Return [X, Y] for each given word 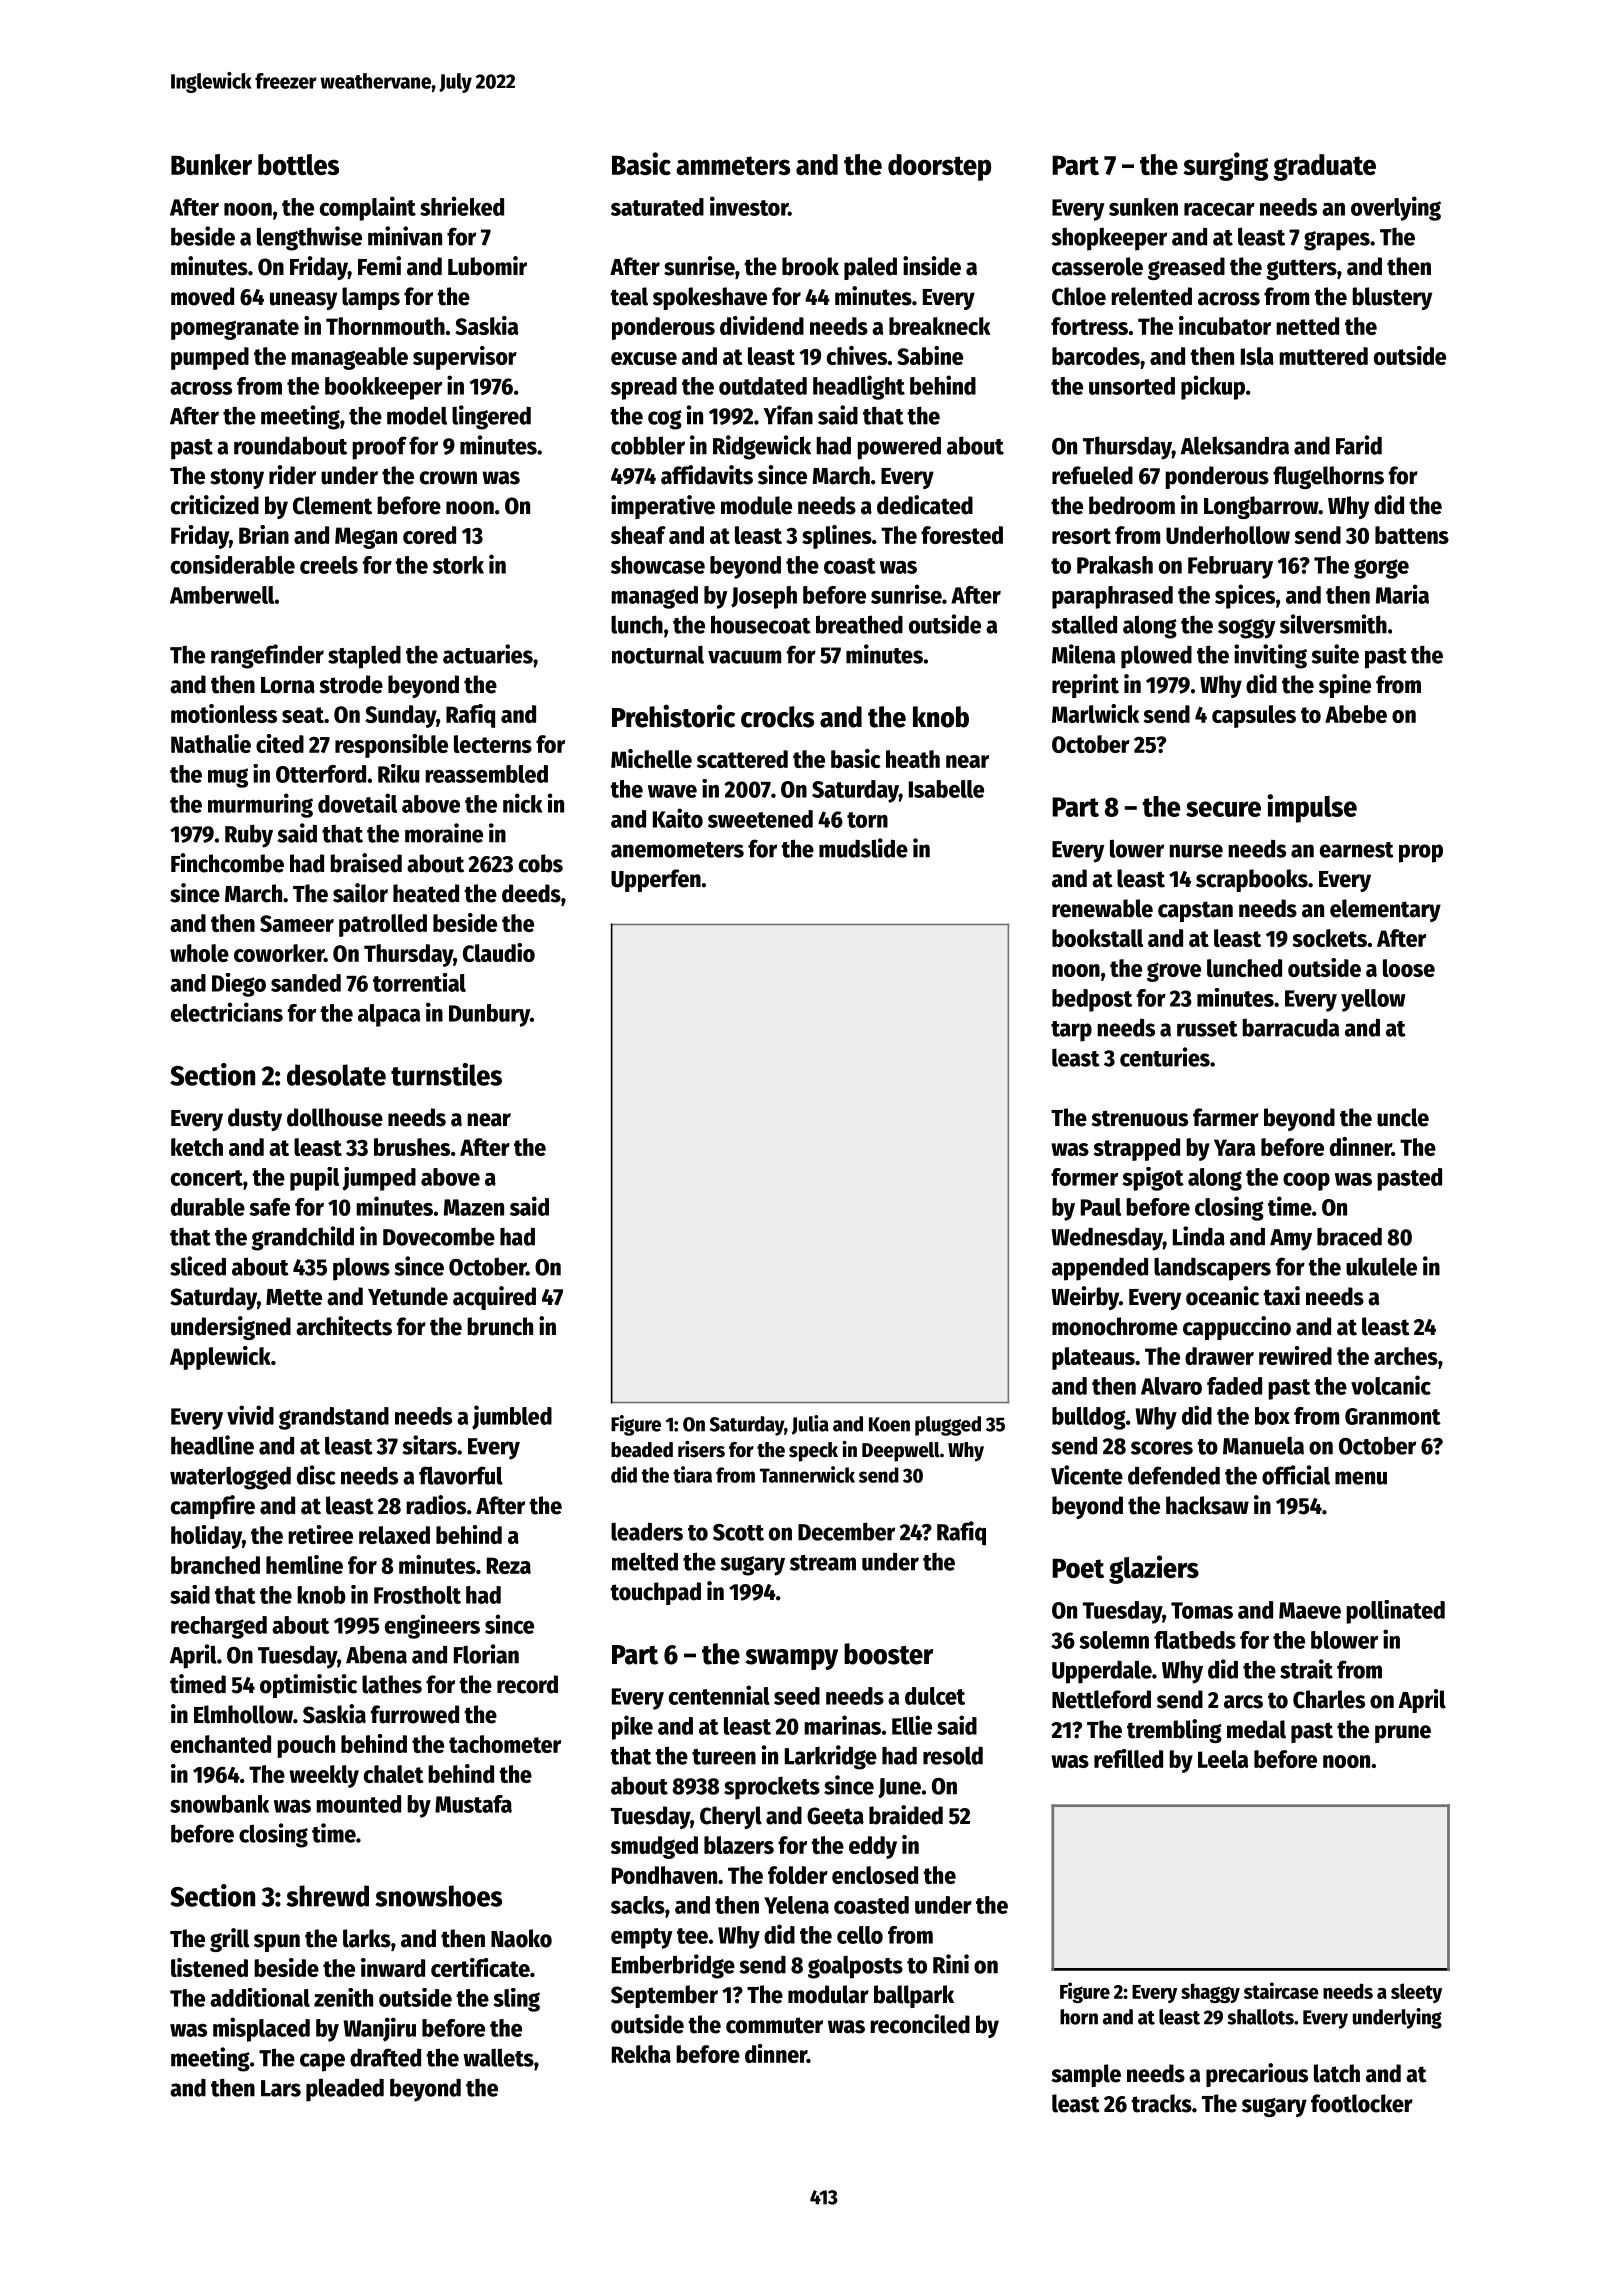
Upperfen [656, 880]
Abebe [1356, 714]
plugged [948, 1426]
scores [1162, 1448]
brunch [500, 1326]
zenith [343, 1997]
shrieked [462, 206]
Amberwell [222, 595]
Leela [1223, 1759]
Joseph [764, 597]
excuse [644, 358]
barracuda [1290, 1028]
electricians [227, 1012]
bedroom [1132, 505]
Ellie [912, 1725]
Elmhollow [243, 1714]
